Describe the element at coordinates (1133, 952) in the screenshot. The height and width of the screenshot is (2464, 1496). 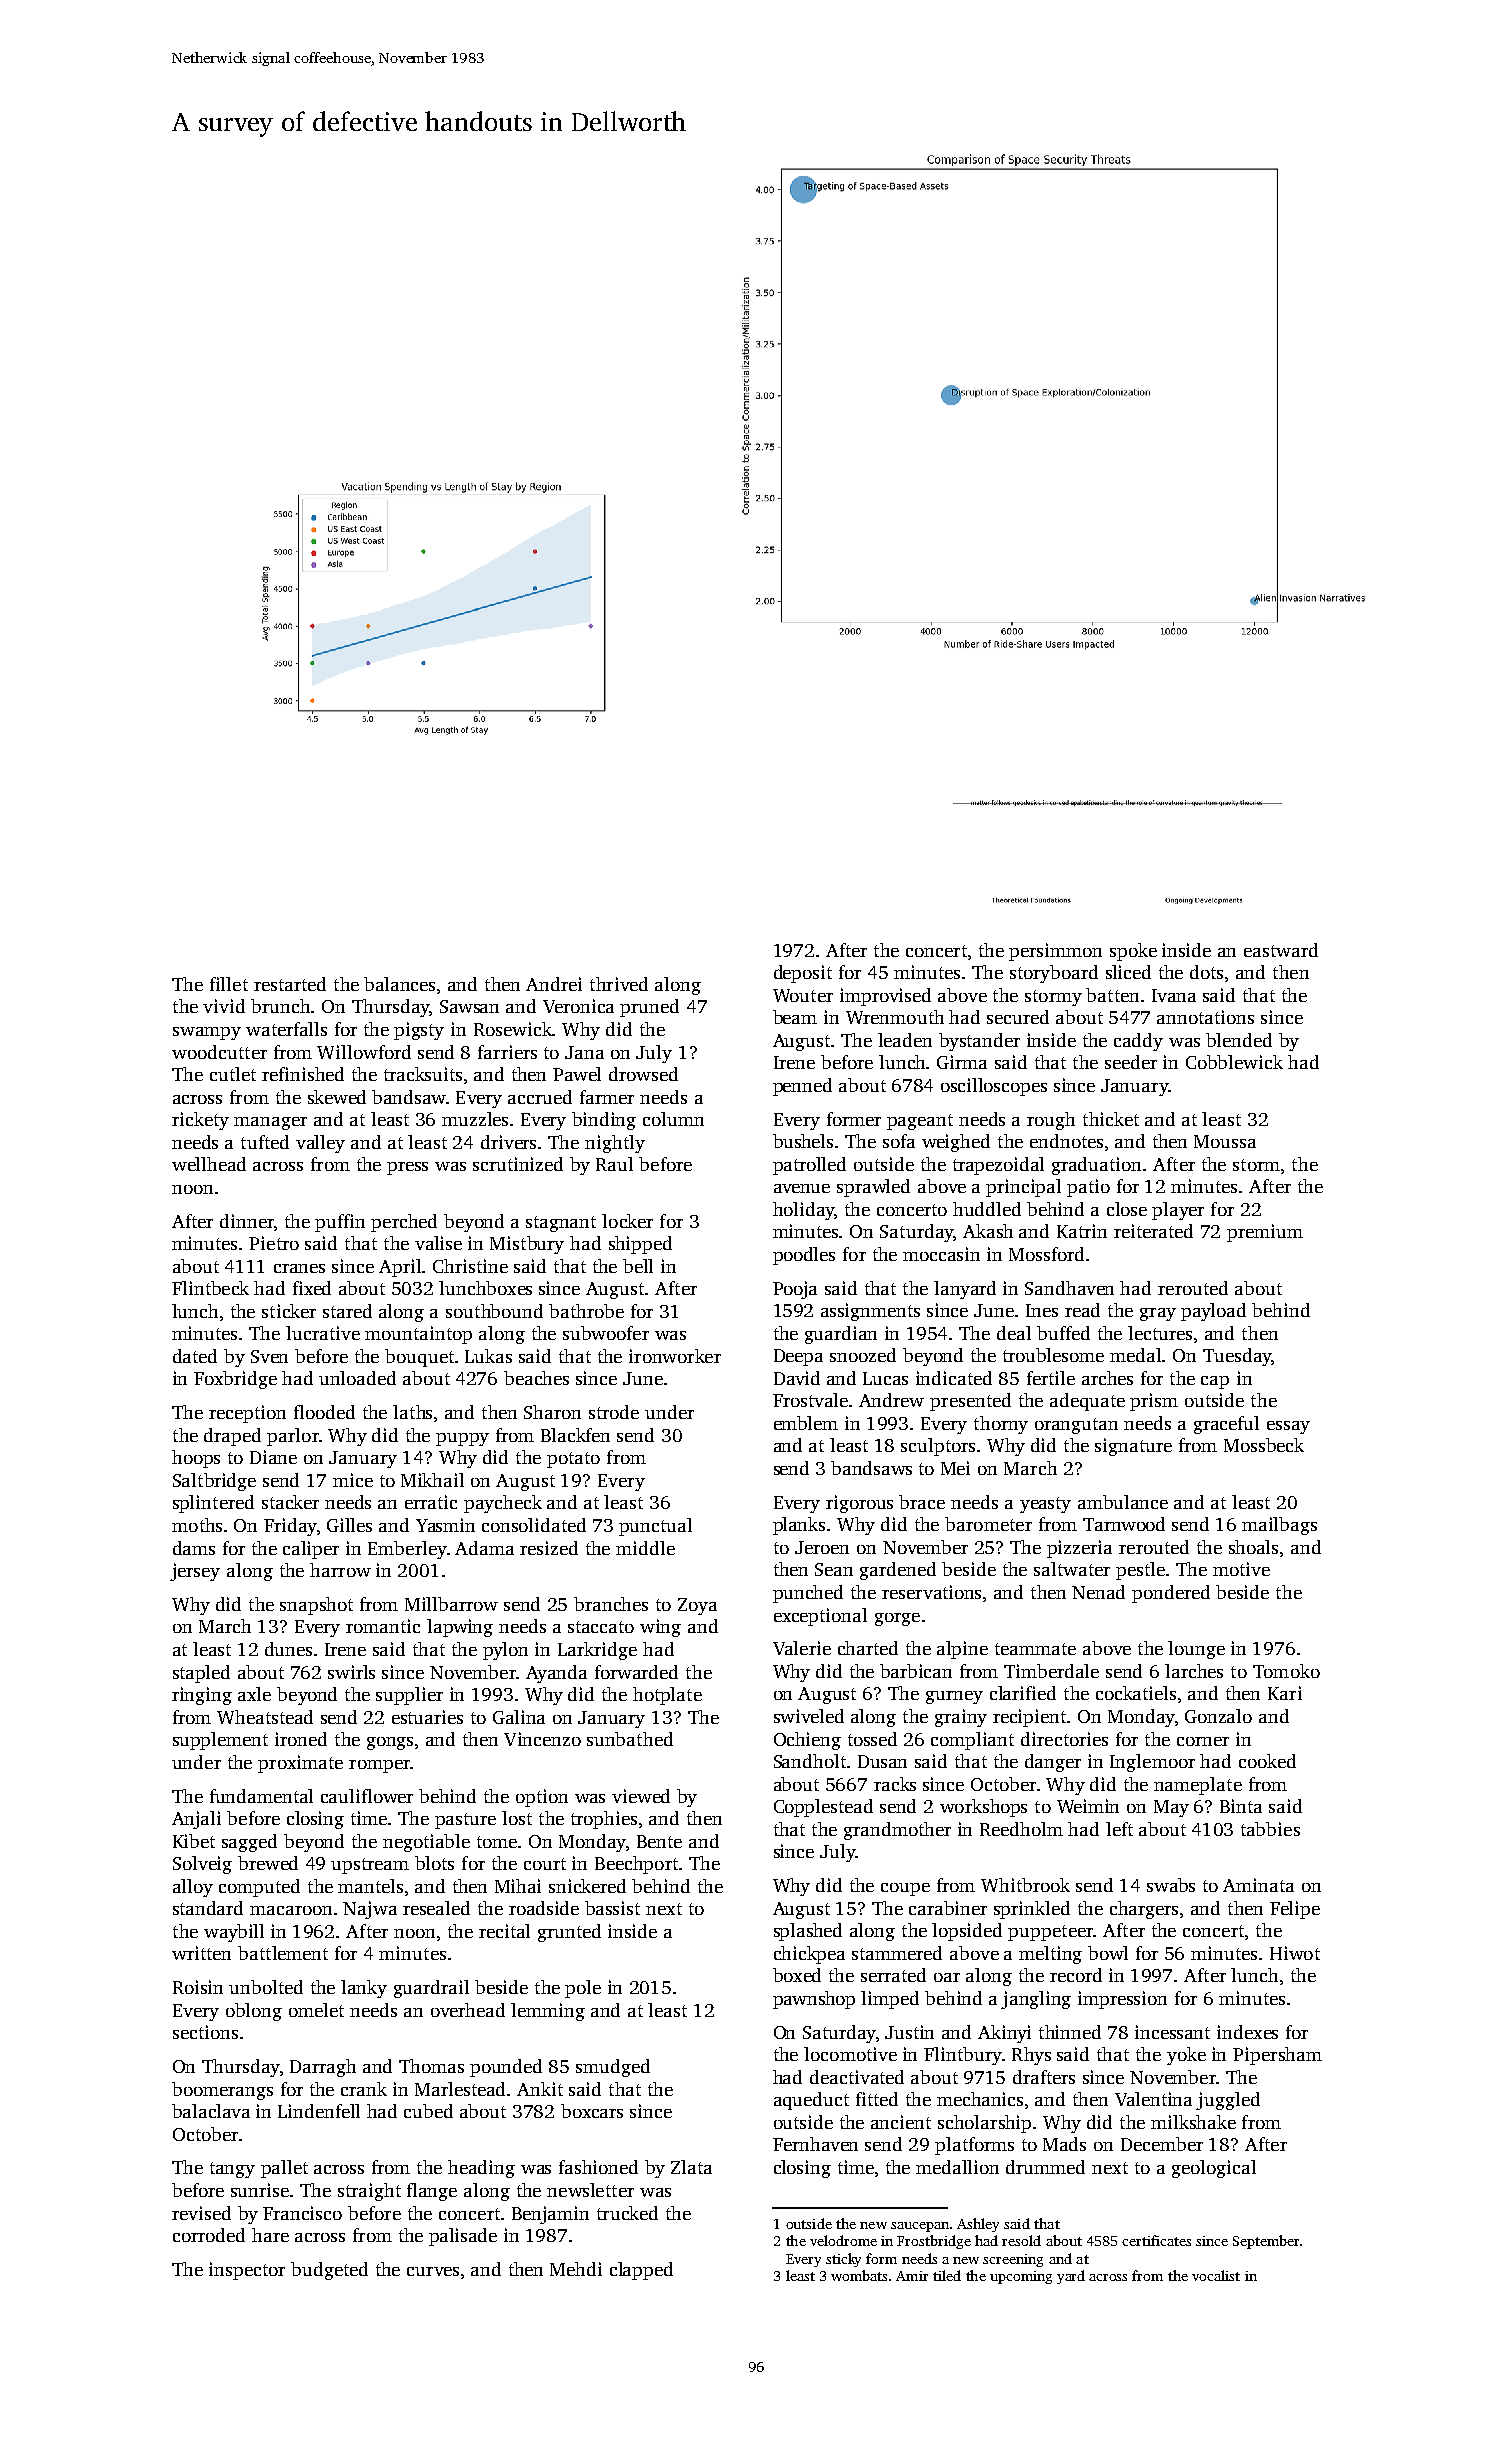
I see `spoke` at that location.
